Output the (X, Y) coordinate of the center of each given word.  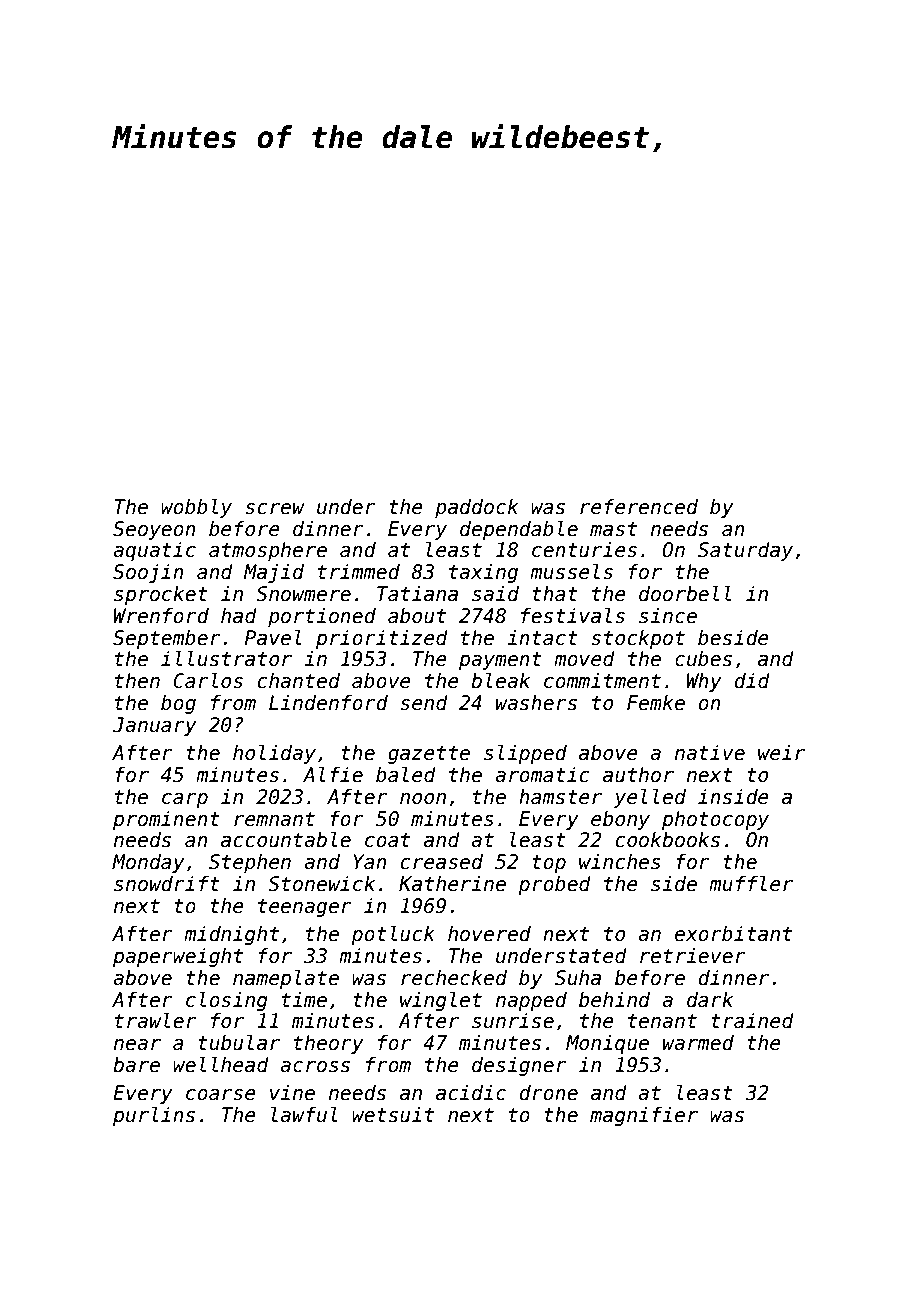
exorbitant (733, 934)
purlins (154, 1116)
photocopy (715, 820)
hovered (489, 934)
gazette (429, 755)
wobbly (196, 508)
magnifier (644, 1116)
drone (548, 1093)
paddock (476, 508)
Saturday (745, 551)
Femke (656, 703)
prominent (166, 820)
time (304, 1000)
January (155, 726)
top (549, 864)
